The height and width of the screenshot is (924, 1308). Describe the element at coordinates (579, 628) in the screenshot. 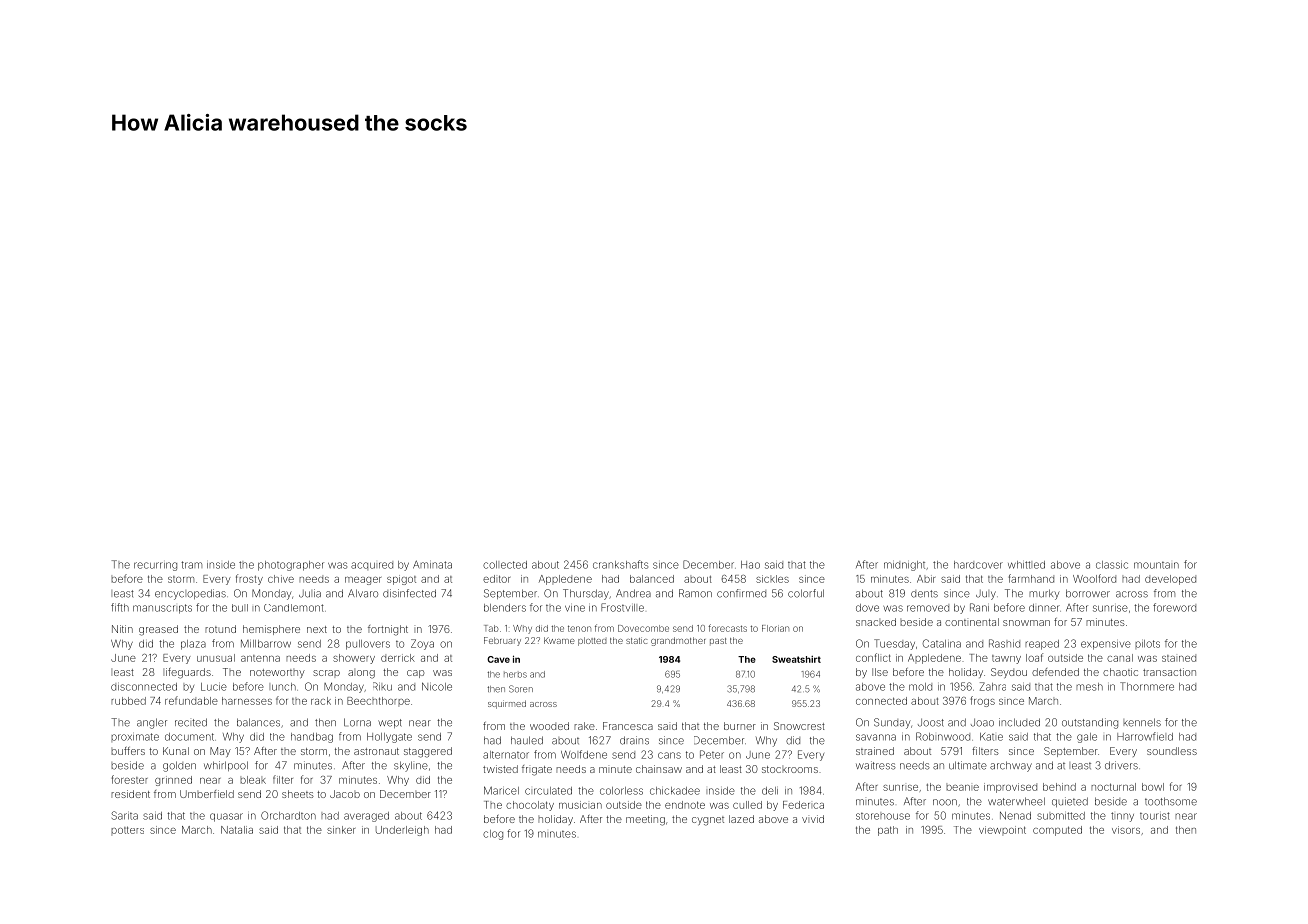

I see `tenon` at that location.
